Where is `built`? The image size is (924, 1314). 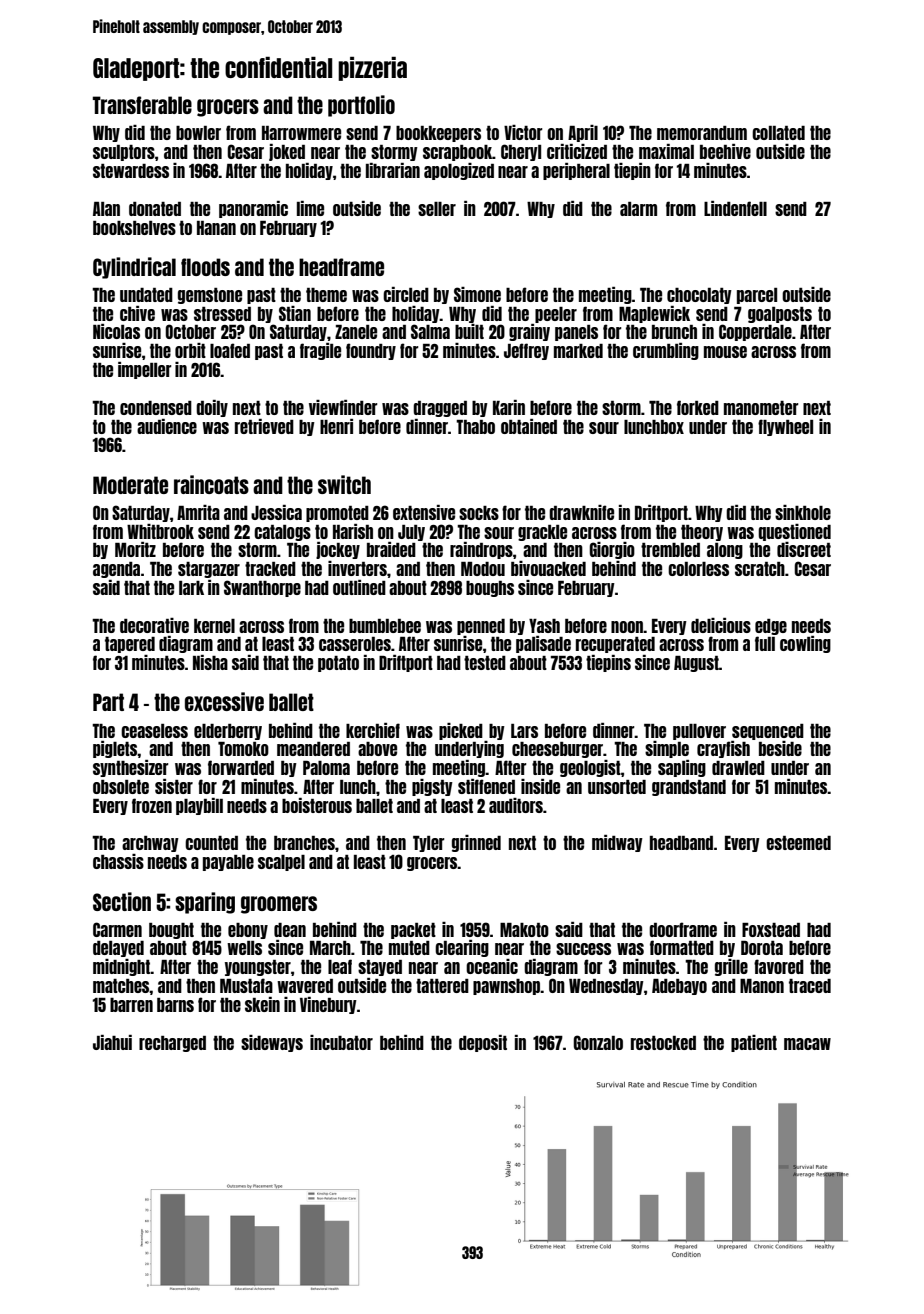
built is located at coordinates (469, 331).
